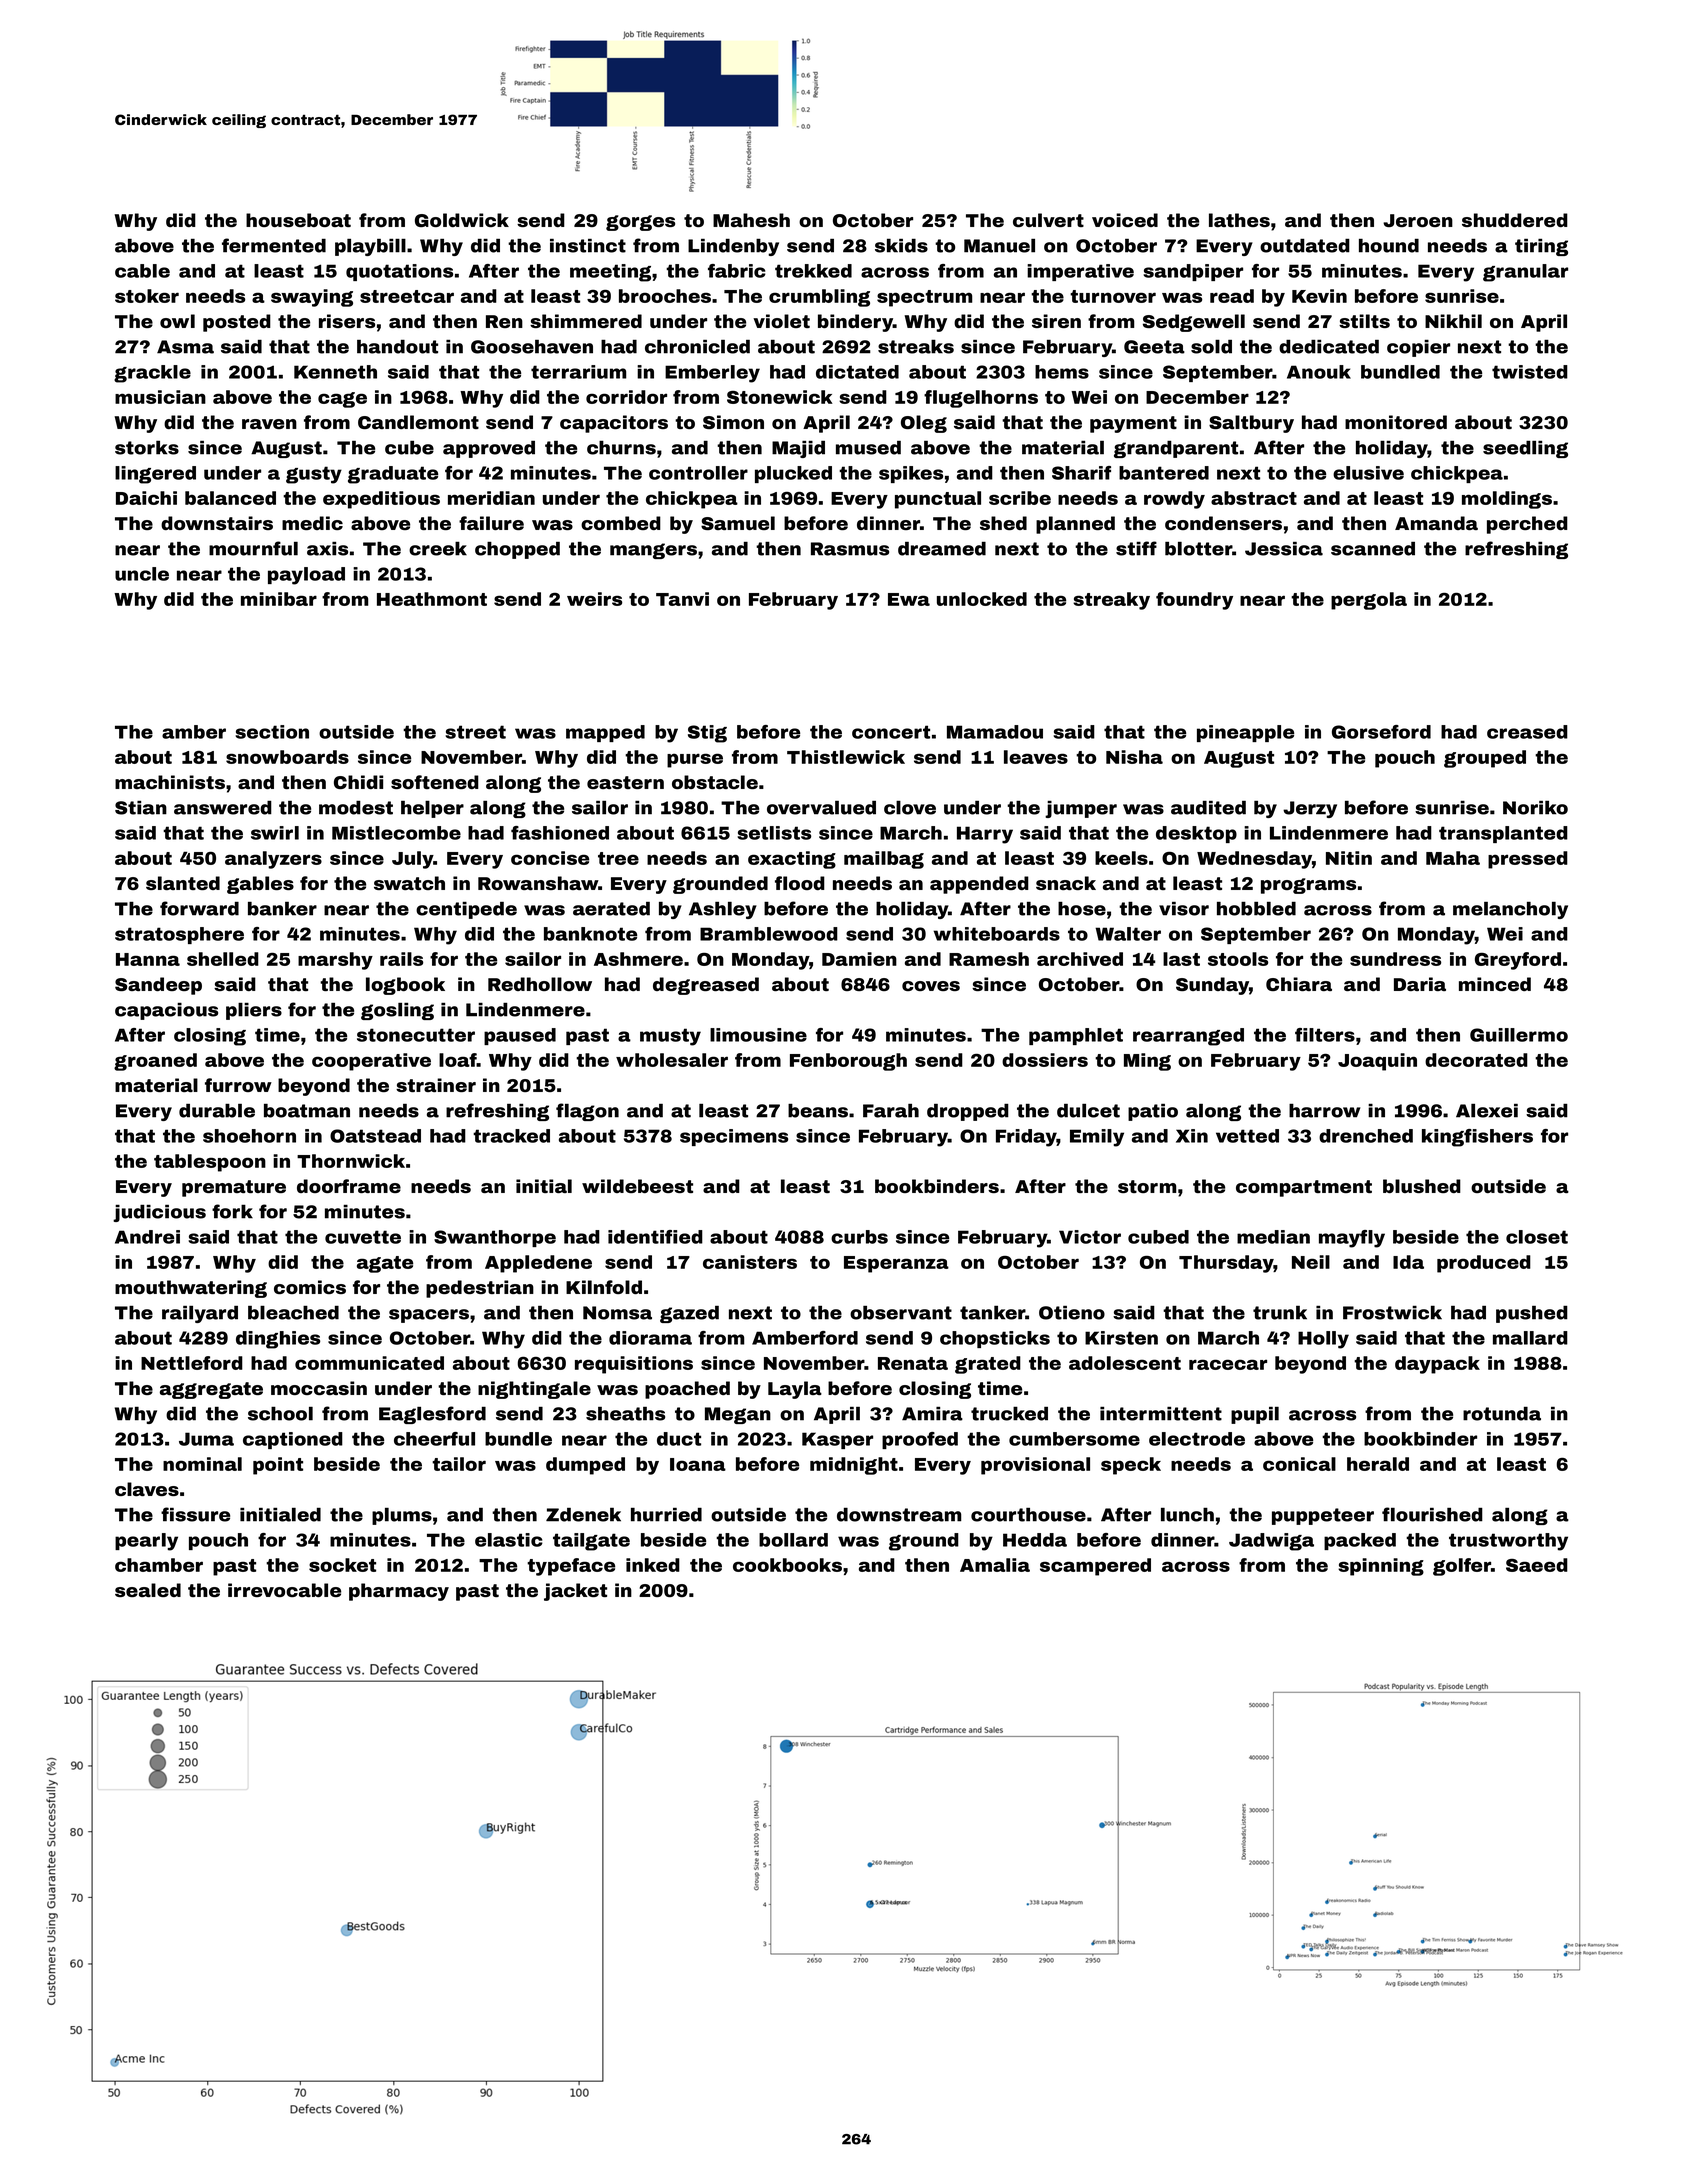 The image size is (1683, 2178). What do you see at coordinates (146, 498) in the screenshot?
I see `Daichi` at bounding box center [146, 498].
